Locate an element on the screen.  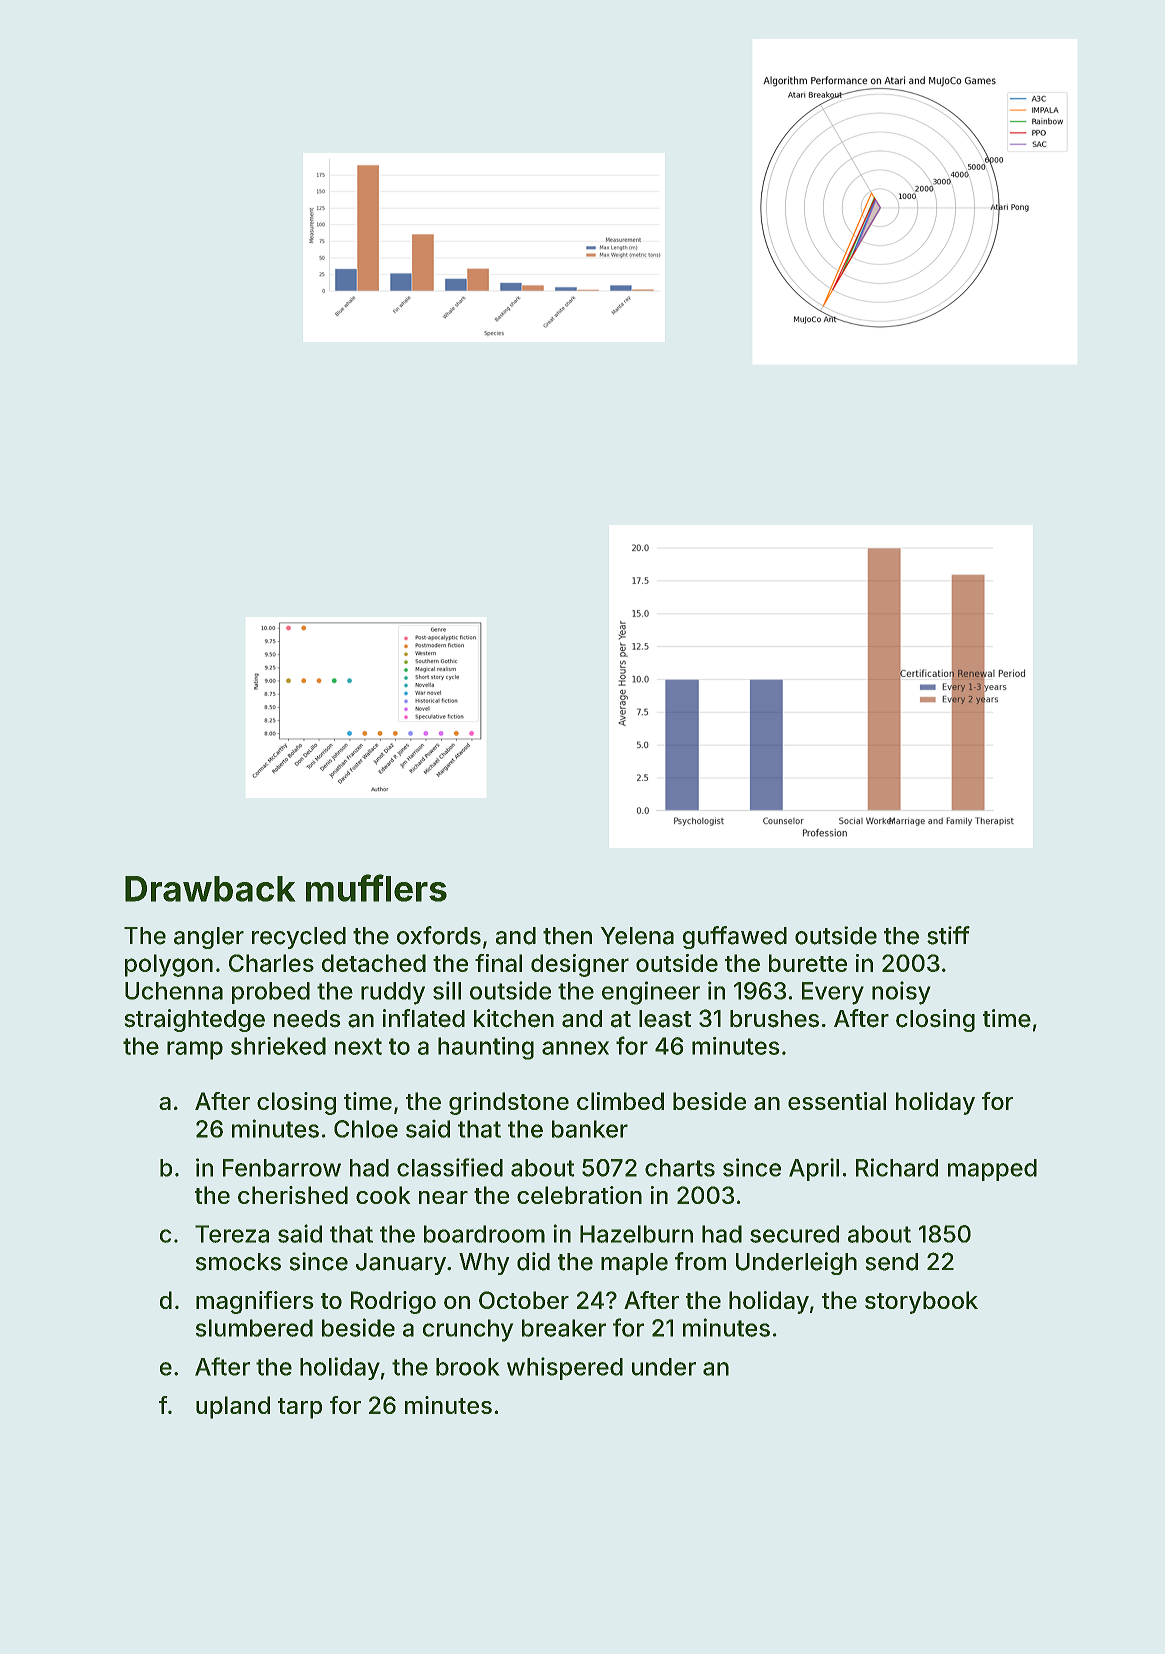
engineer is located at coordinates (651, 993).
